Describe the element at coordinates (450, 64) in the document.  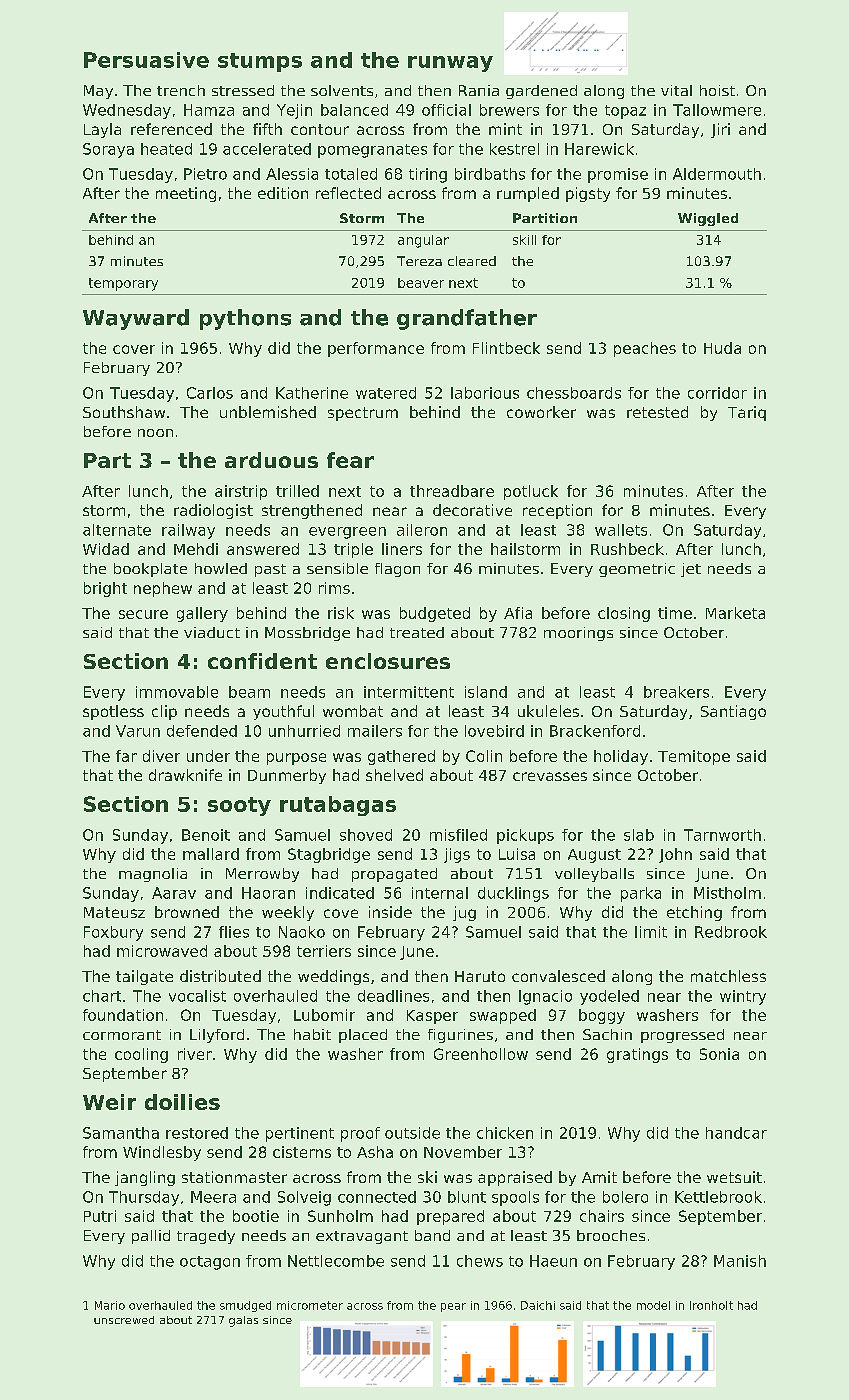
I see `runway` at that location.
